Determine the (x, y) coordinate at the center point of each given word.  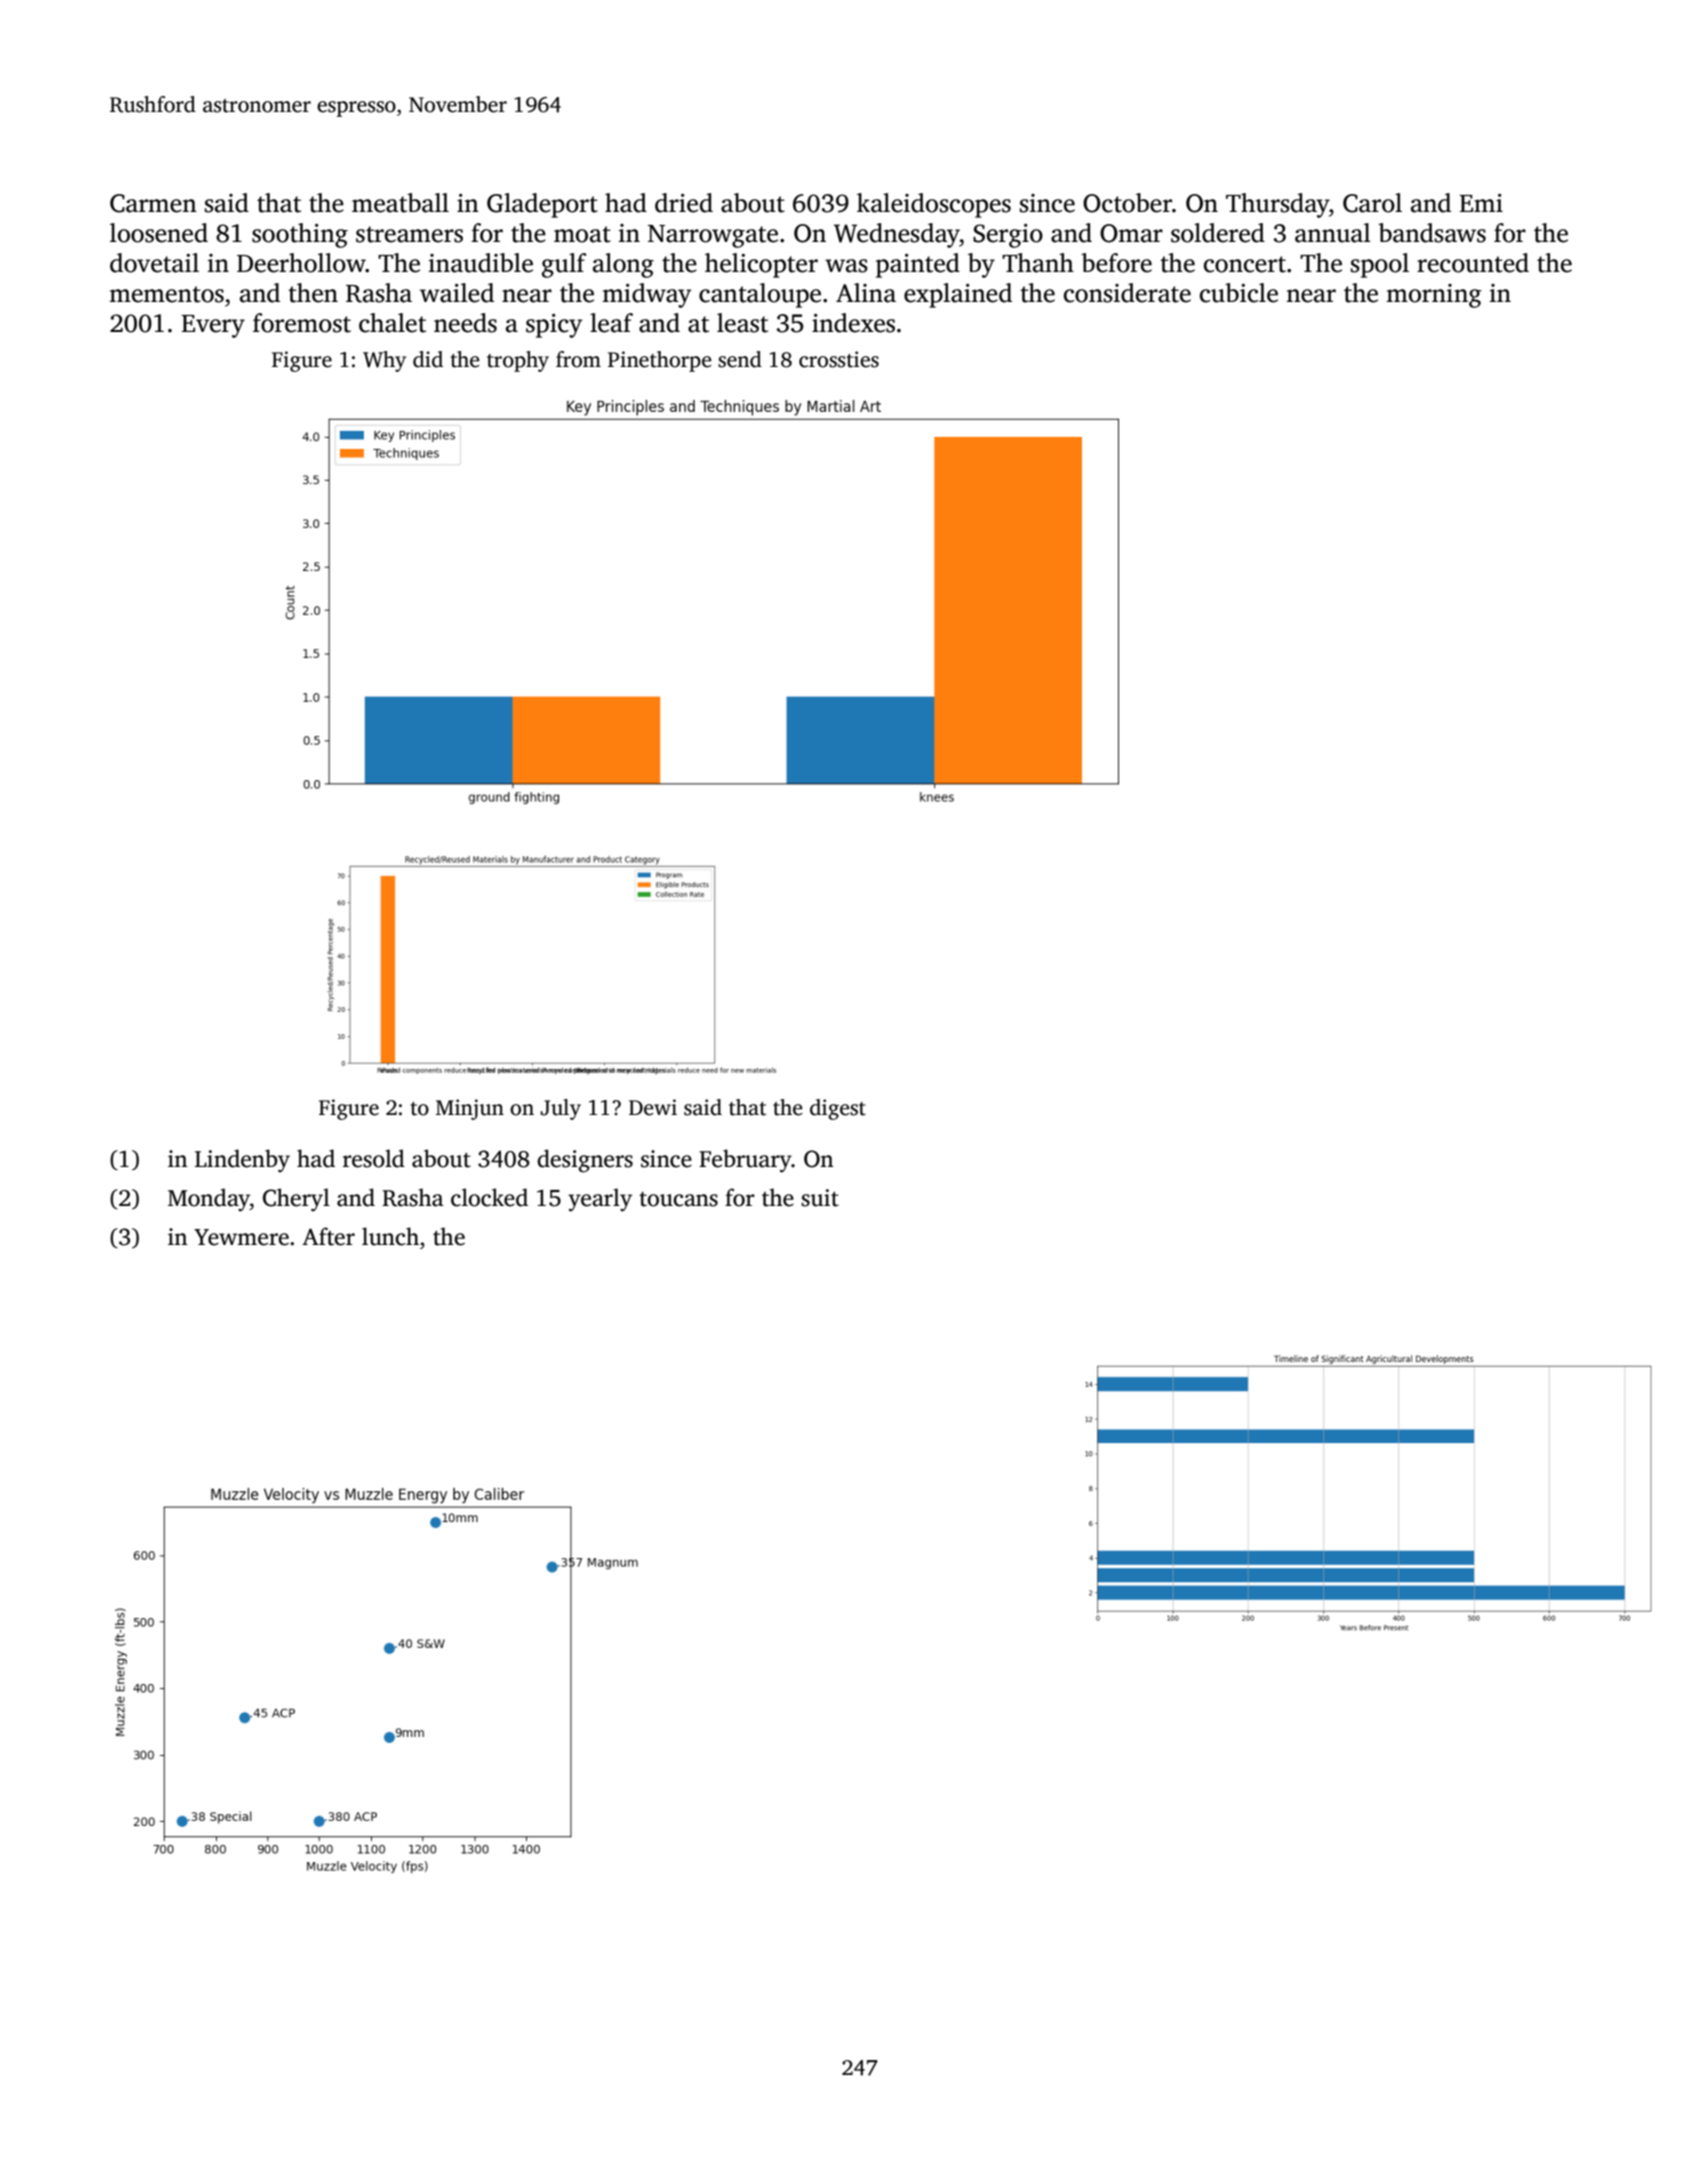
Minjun (470, 1109)
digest (838, 1109)
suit (820, 1198)
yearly (600, 1200)
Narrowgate (713, 236)
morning (1434, 296)
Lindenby (242, 1160)
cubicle (1239, 293)
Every (213, 326)
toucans (678, 1199)
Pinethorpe (660, 361)
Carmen (153, 203)
